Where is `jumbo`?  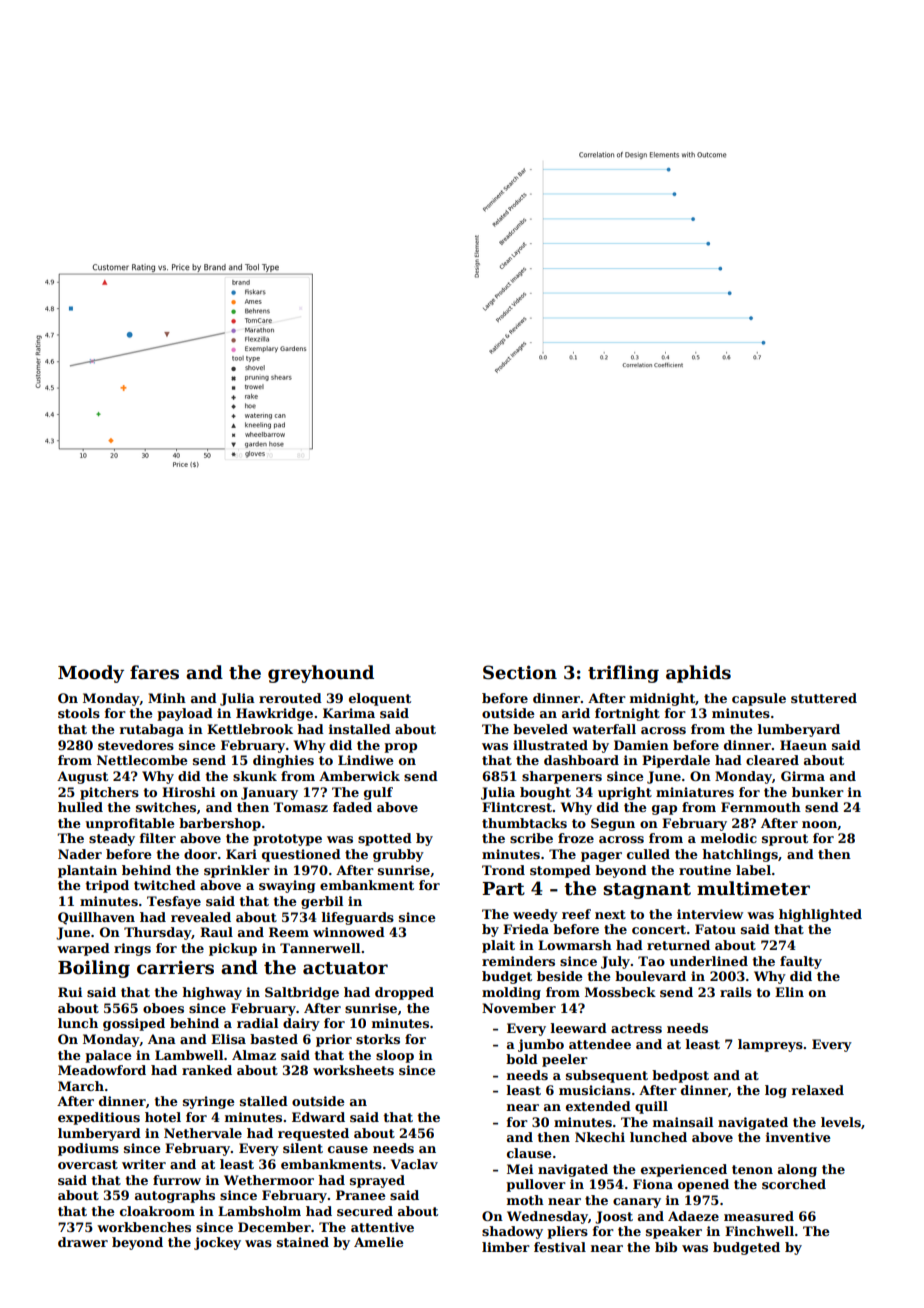
jumbo is located at coordinates (541, 1045).
